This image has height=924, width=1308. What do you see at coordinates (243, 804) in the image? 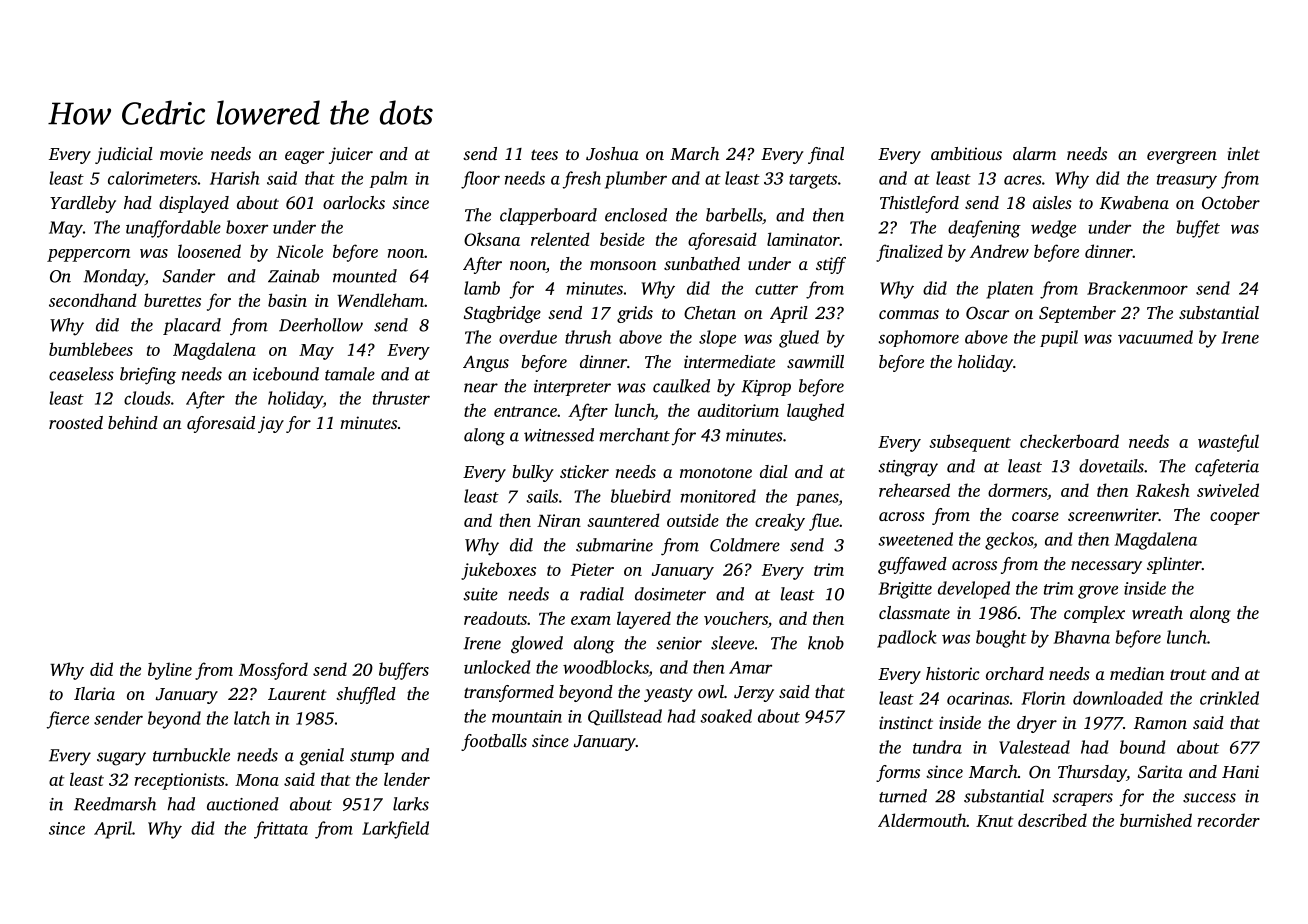
I see `auctioned` at bounding box center [243, 804].
